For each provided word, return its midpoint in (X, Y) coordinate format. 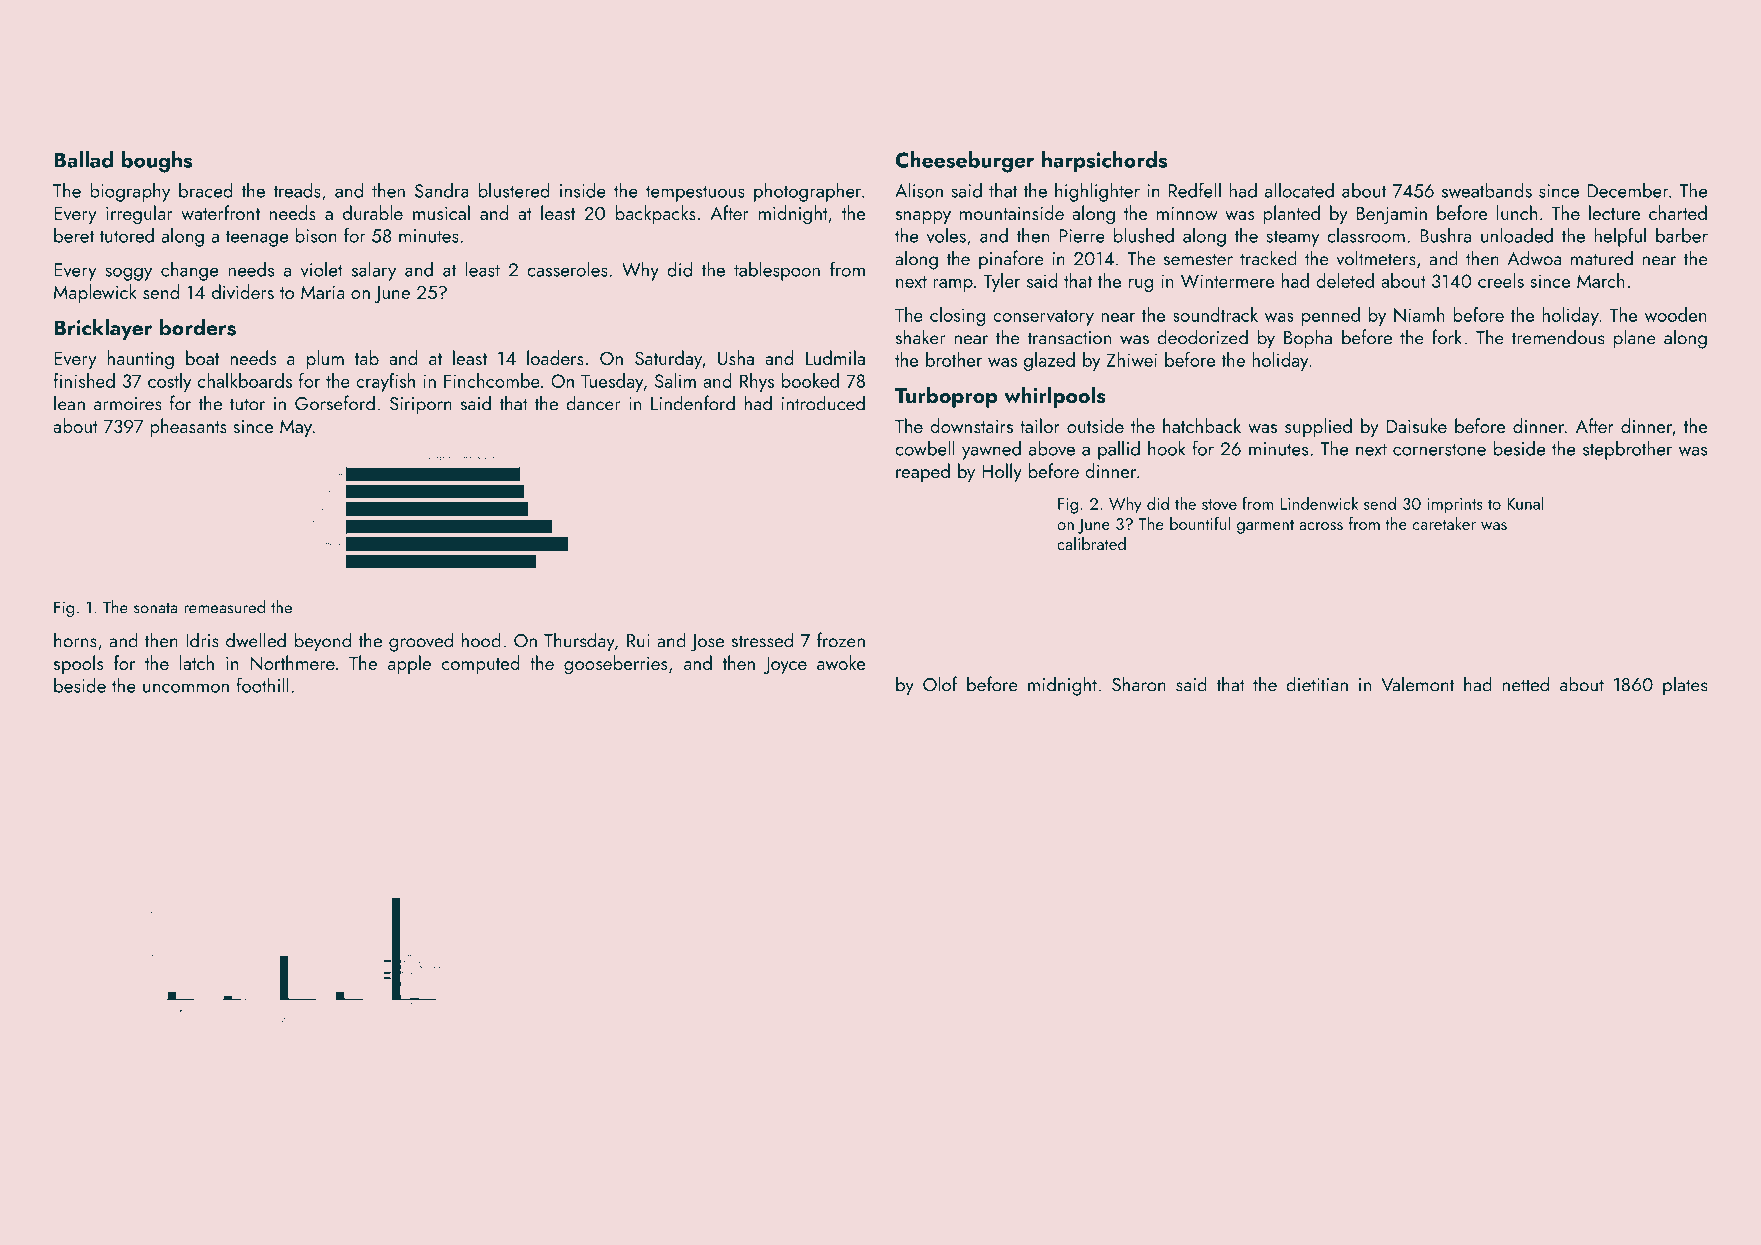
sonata (155, 608)
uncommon (186, 688)
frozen (841, 640)
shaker (921, 337)
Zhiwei (1131, 359)
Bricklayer (103, 329)
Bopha (1308, 339)
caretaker (1444, 523)
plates (1685, 686)
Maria (322, 292)
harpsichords (1104, 161)
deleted (1345, 280)
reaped (923, 472)
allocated (1299, 190)
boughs (156, 162)
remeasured (224, 607)
